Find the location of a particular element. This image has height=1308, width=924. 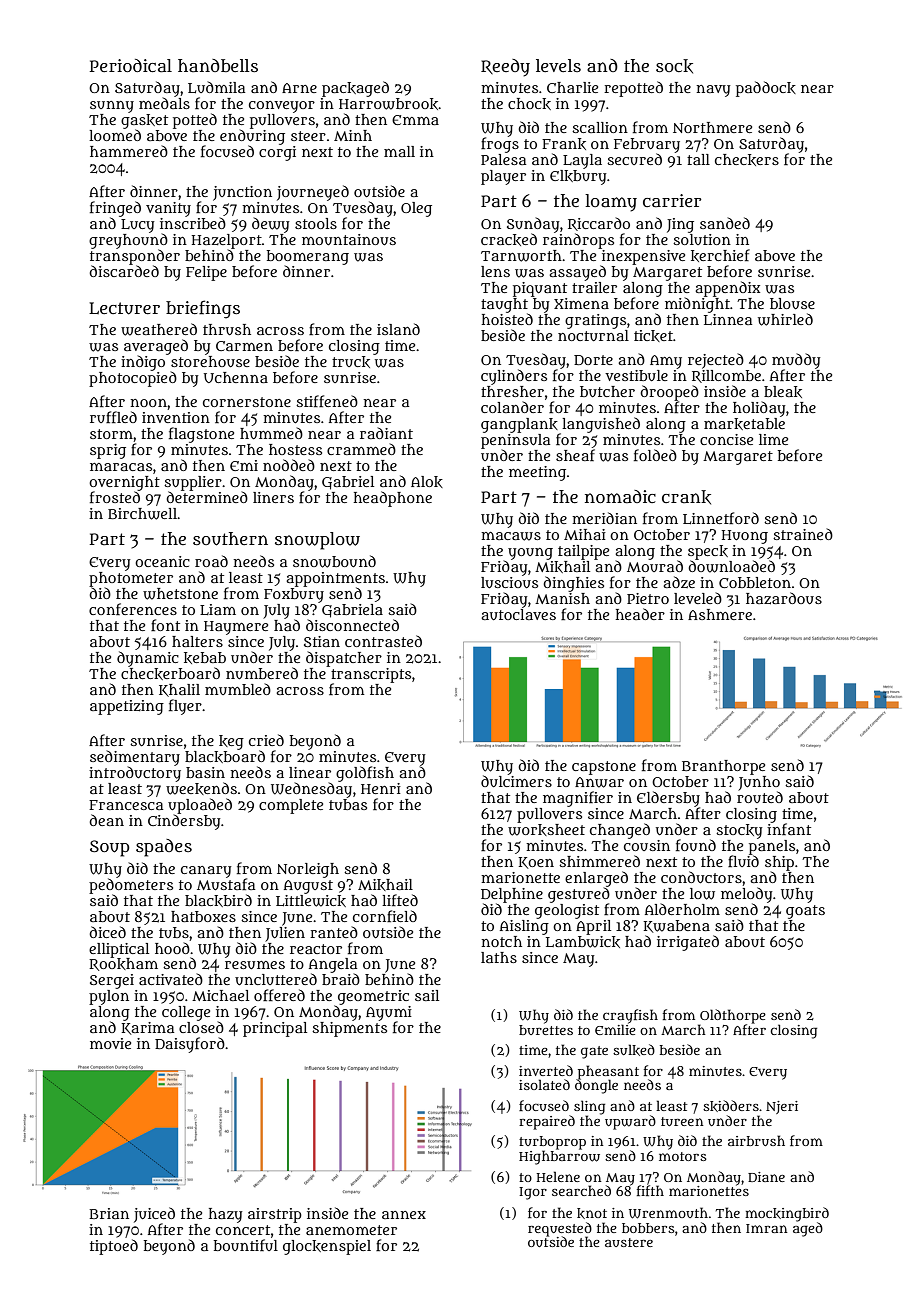

fringed is located at coordinates (115, 209).
